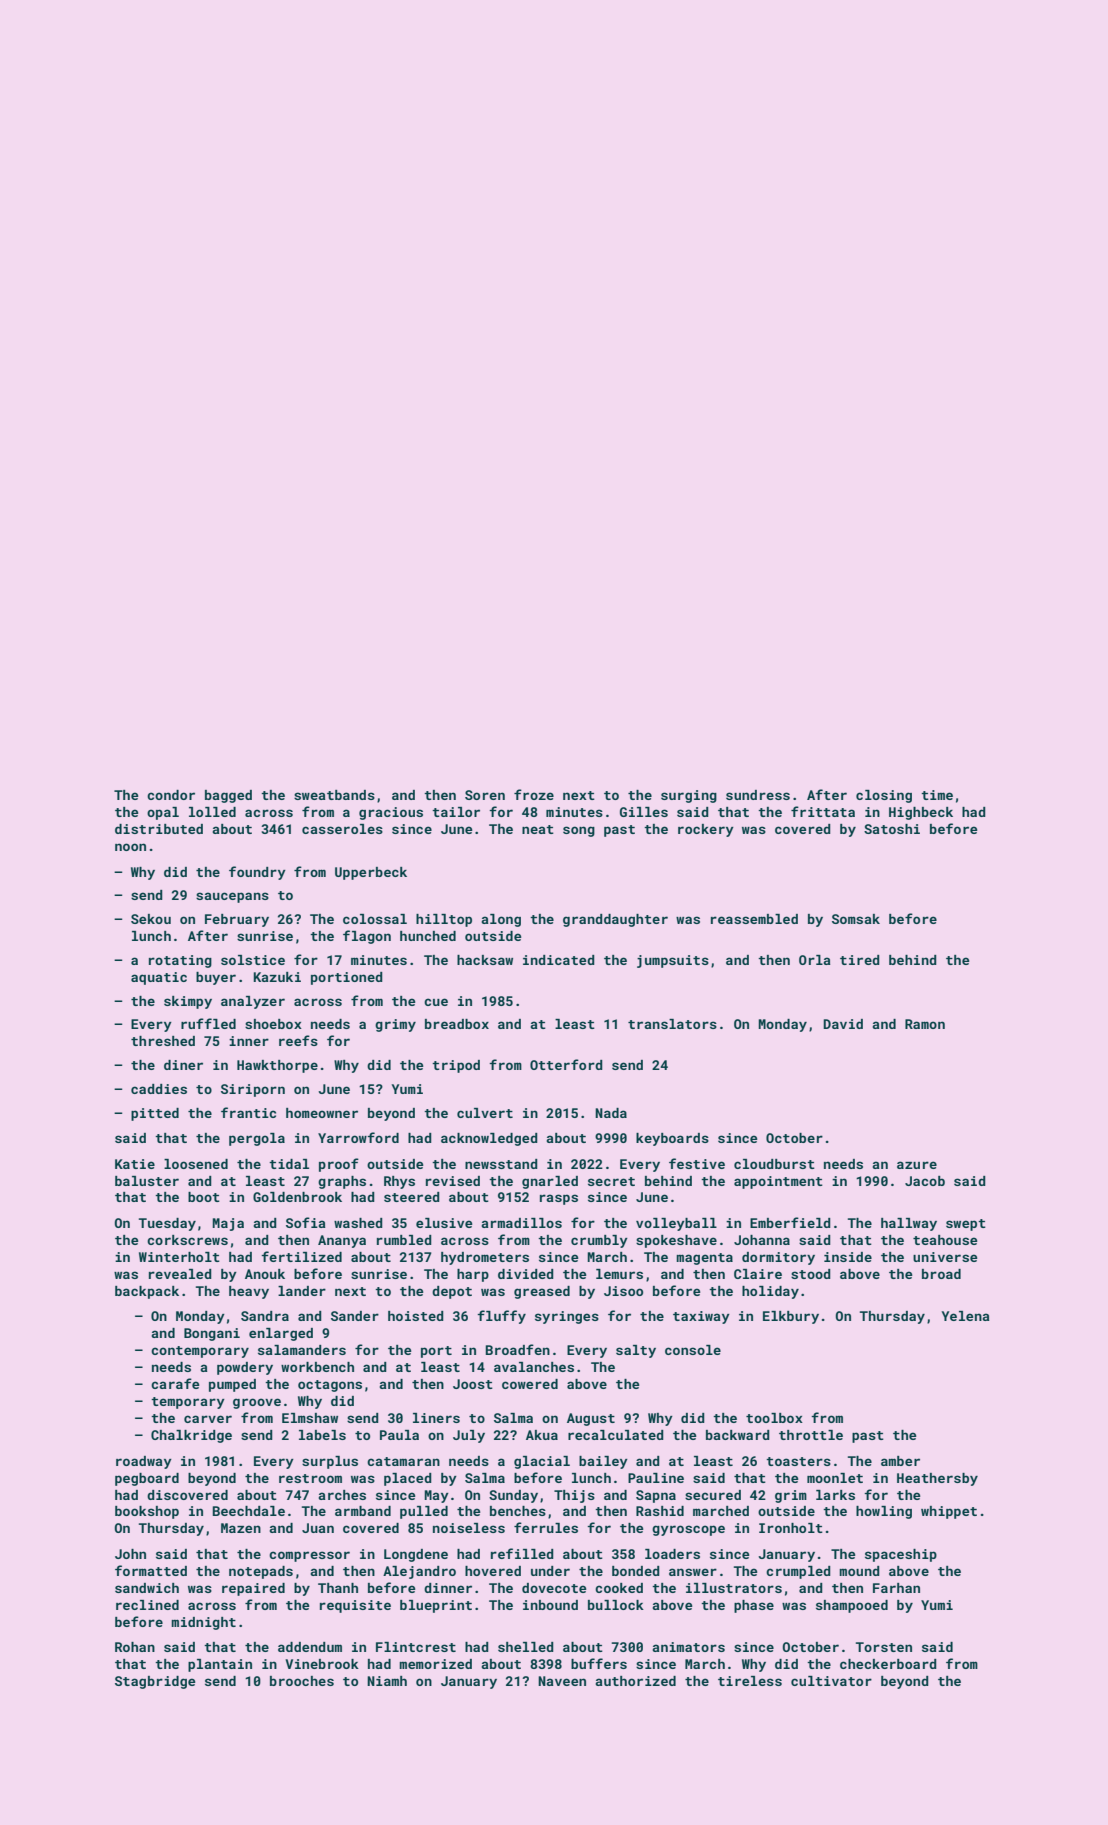 The width and height of the page is (1108, 1825). Describe the element at coordinates (754, 919) in the page. I see `reassembled` at that location.
